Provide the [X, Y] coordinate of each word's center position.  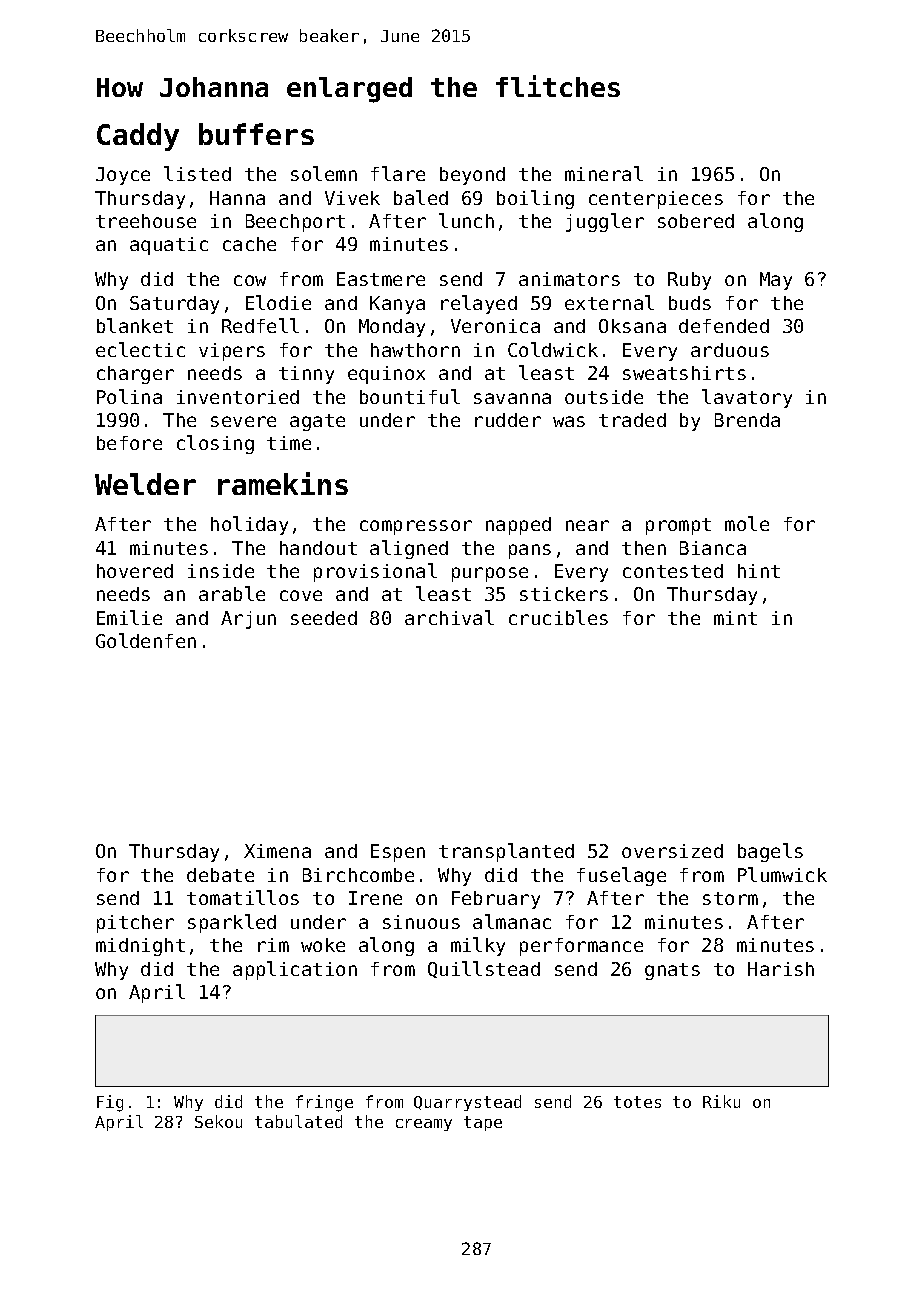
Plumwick [782, 874]
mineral [604, 173]
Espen [398, 853]
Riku [721, 1101]
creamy [424, 1125]
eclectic [140, 349]
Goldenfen [146, 640]
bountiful [410, 396]
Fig [110, 1103]
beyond [472, 176]
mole [747, 523]
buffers [256, 134]
